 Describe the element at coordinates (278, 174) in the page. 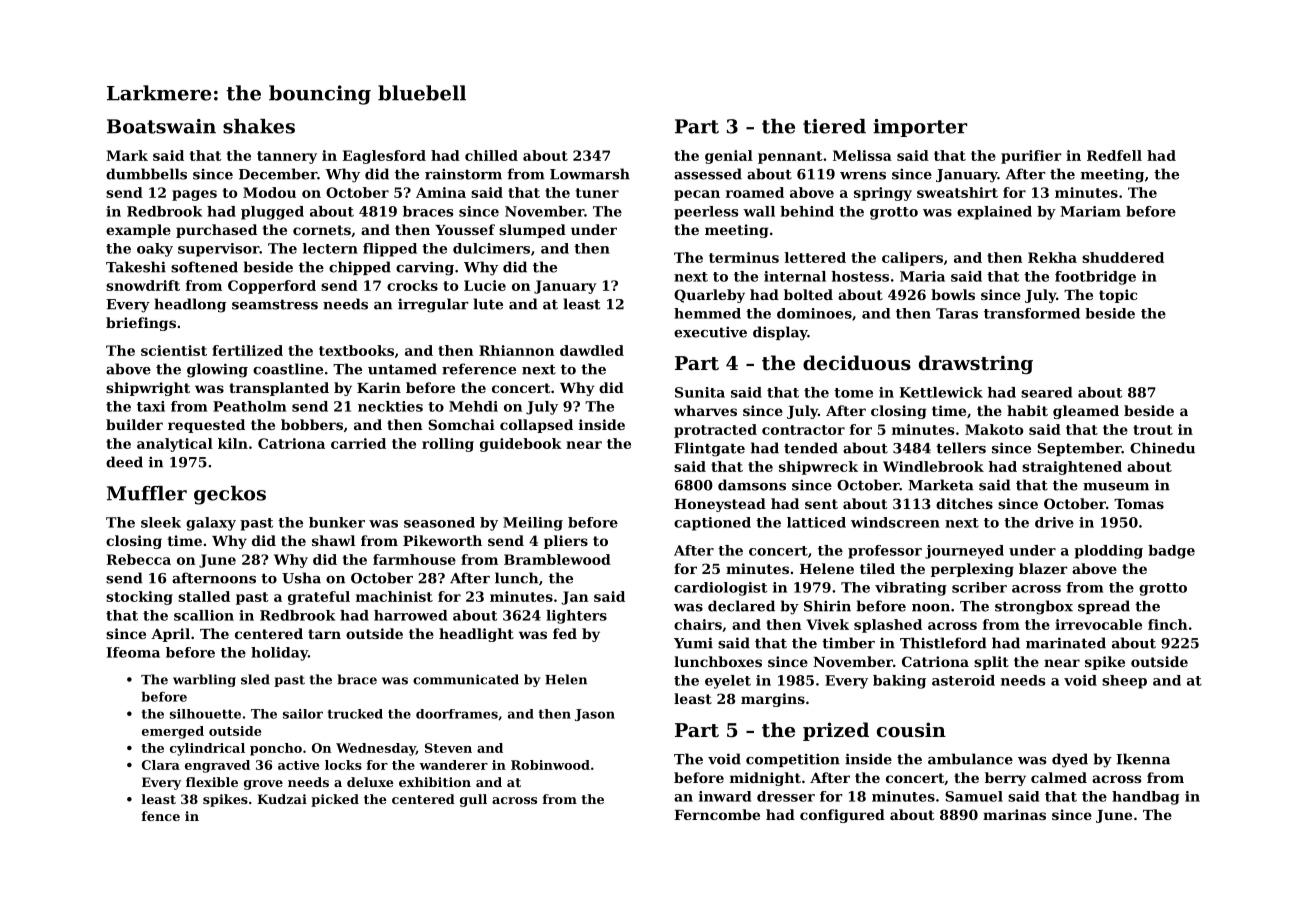

I see `December` at that location.
